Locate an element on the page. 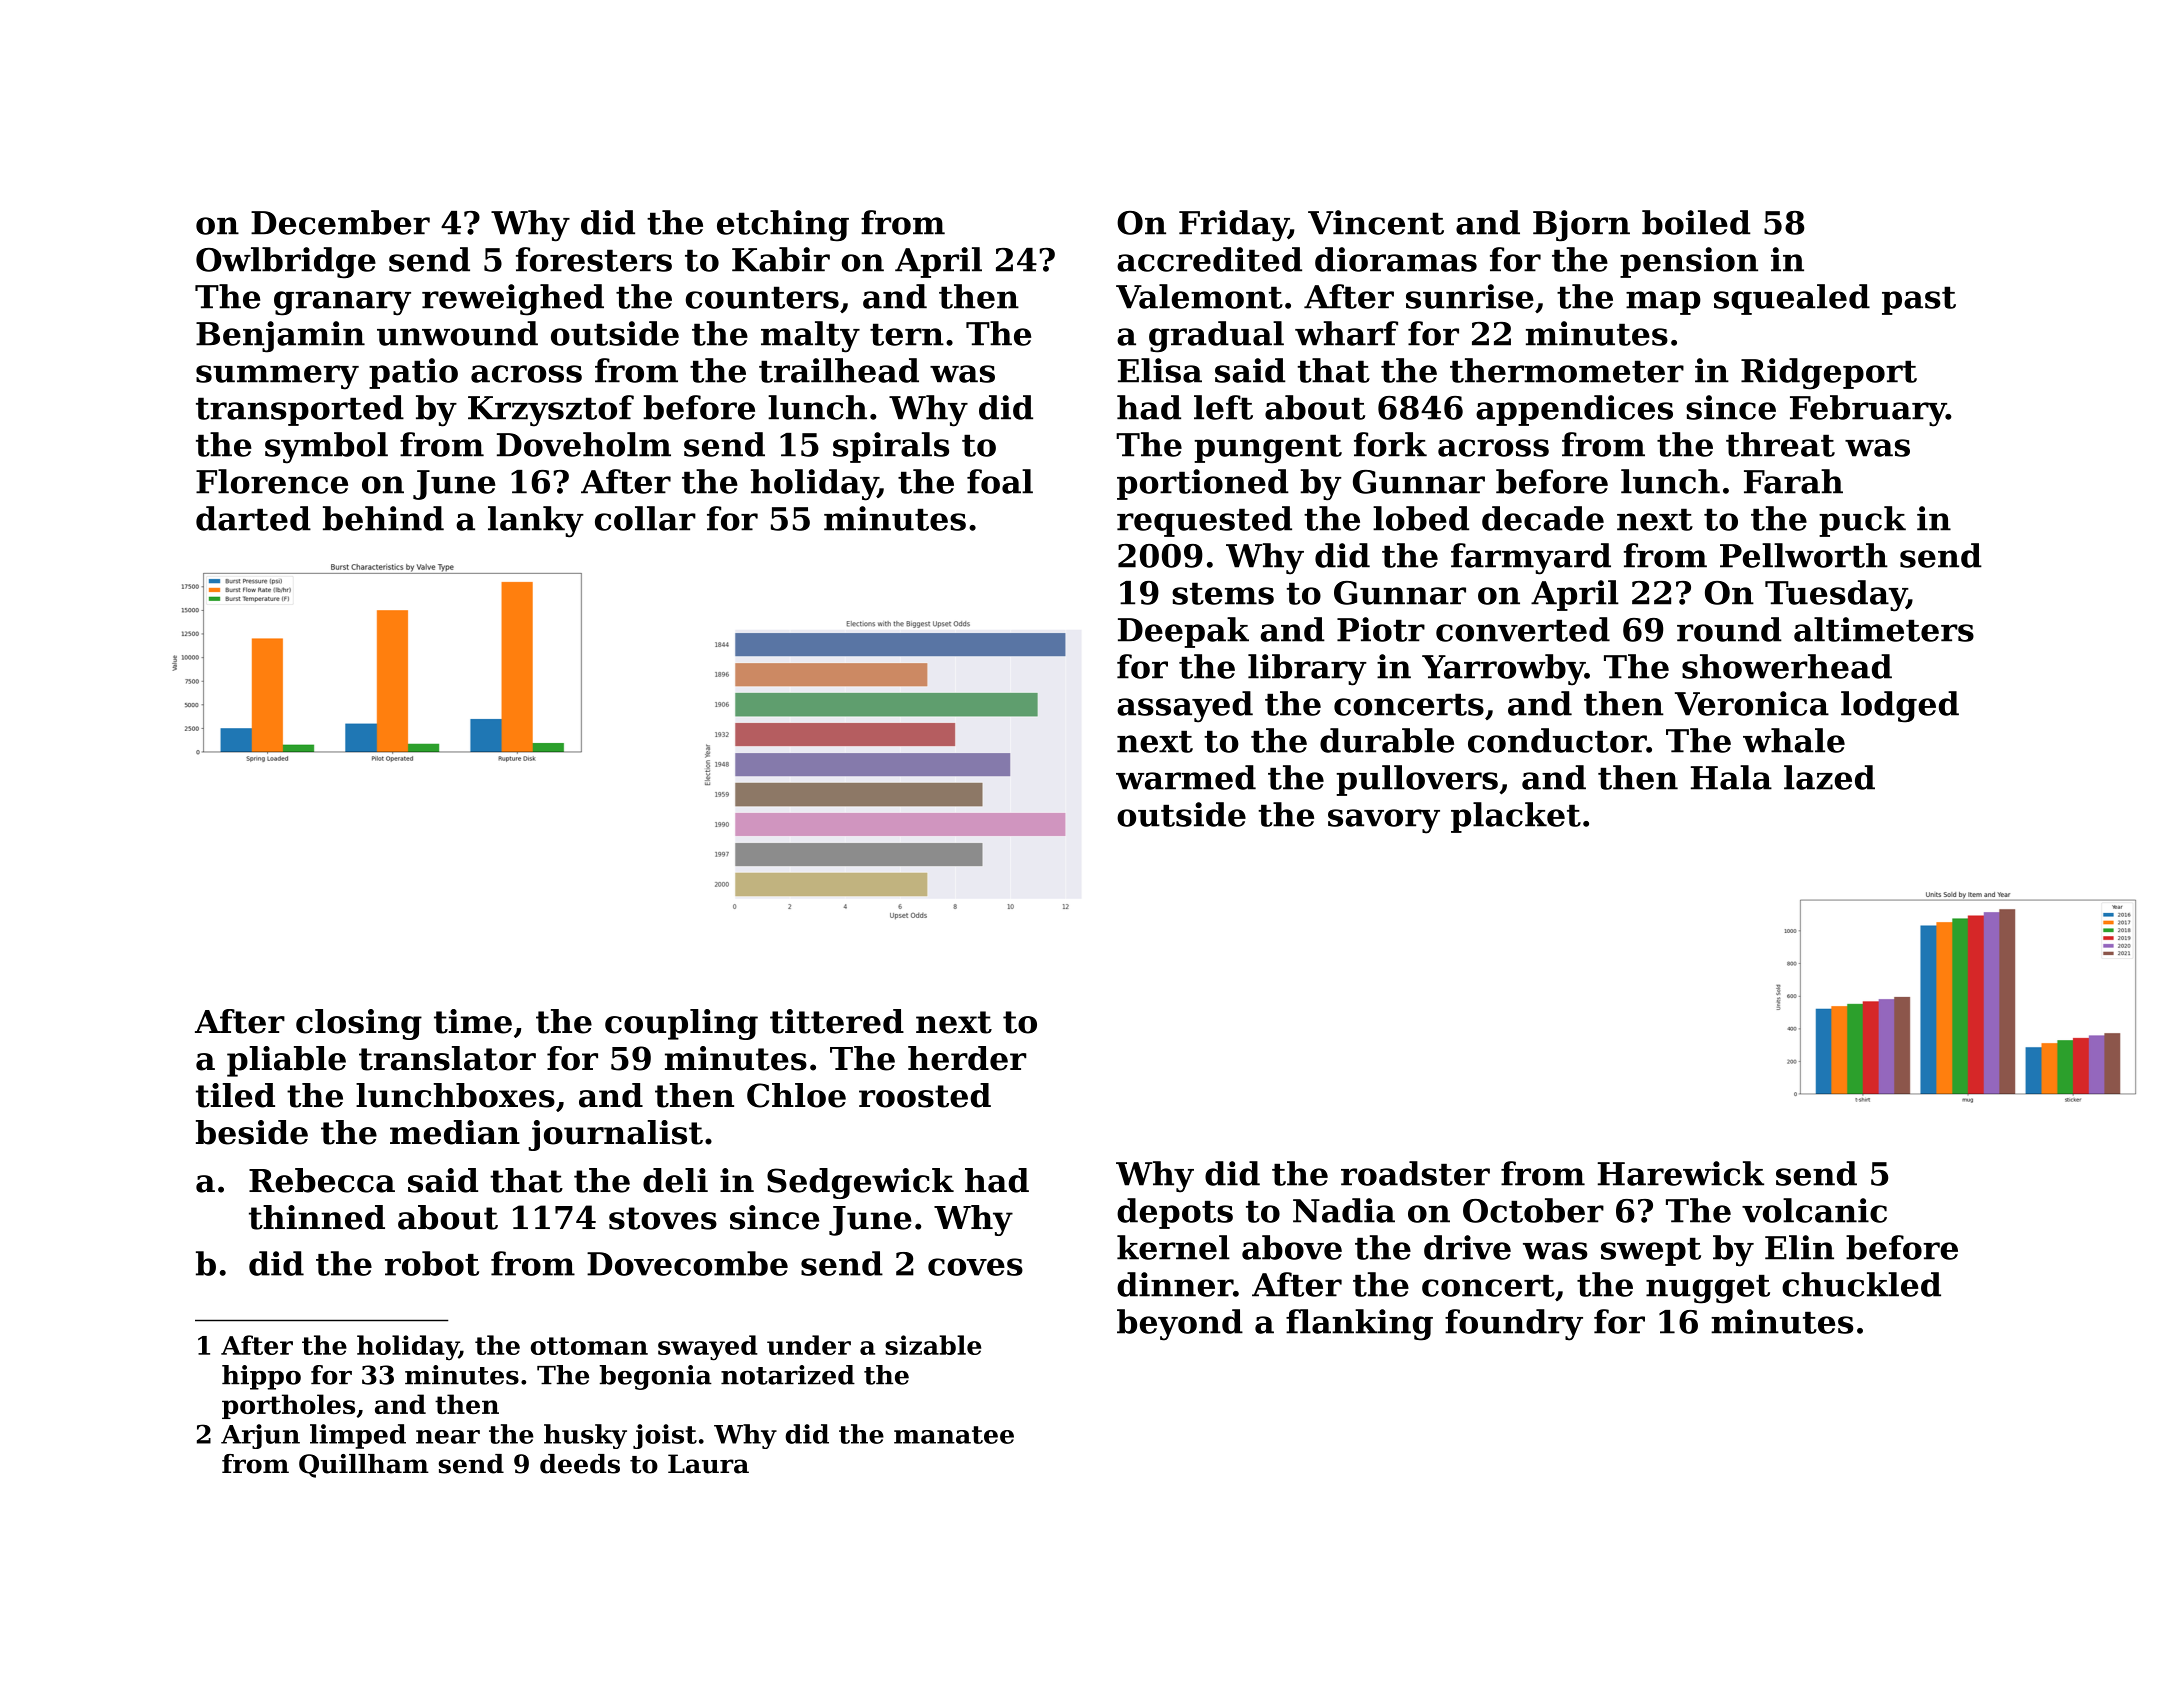  Harewick is located at coordinates (1681, 1173).
